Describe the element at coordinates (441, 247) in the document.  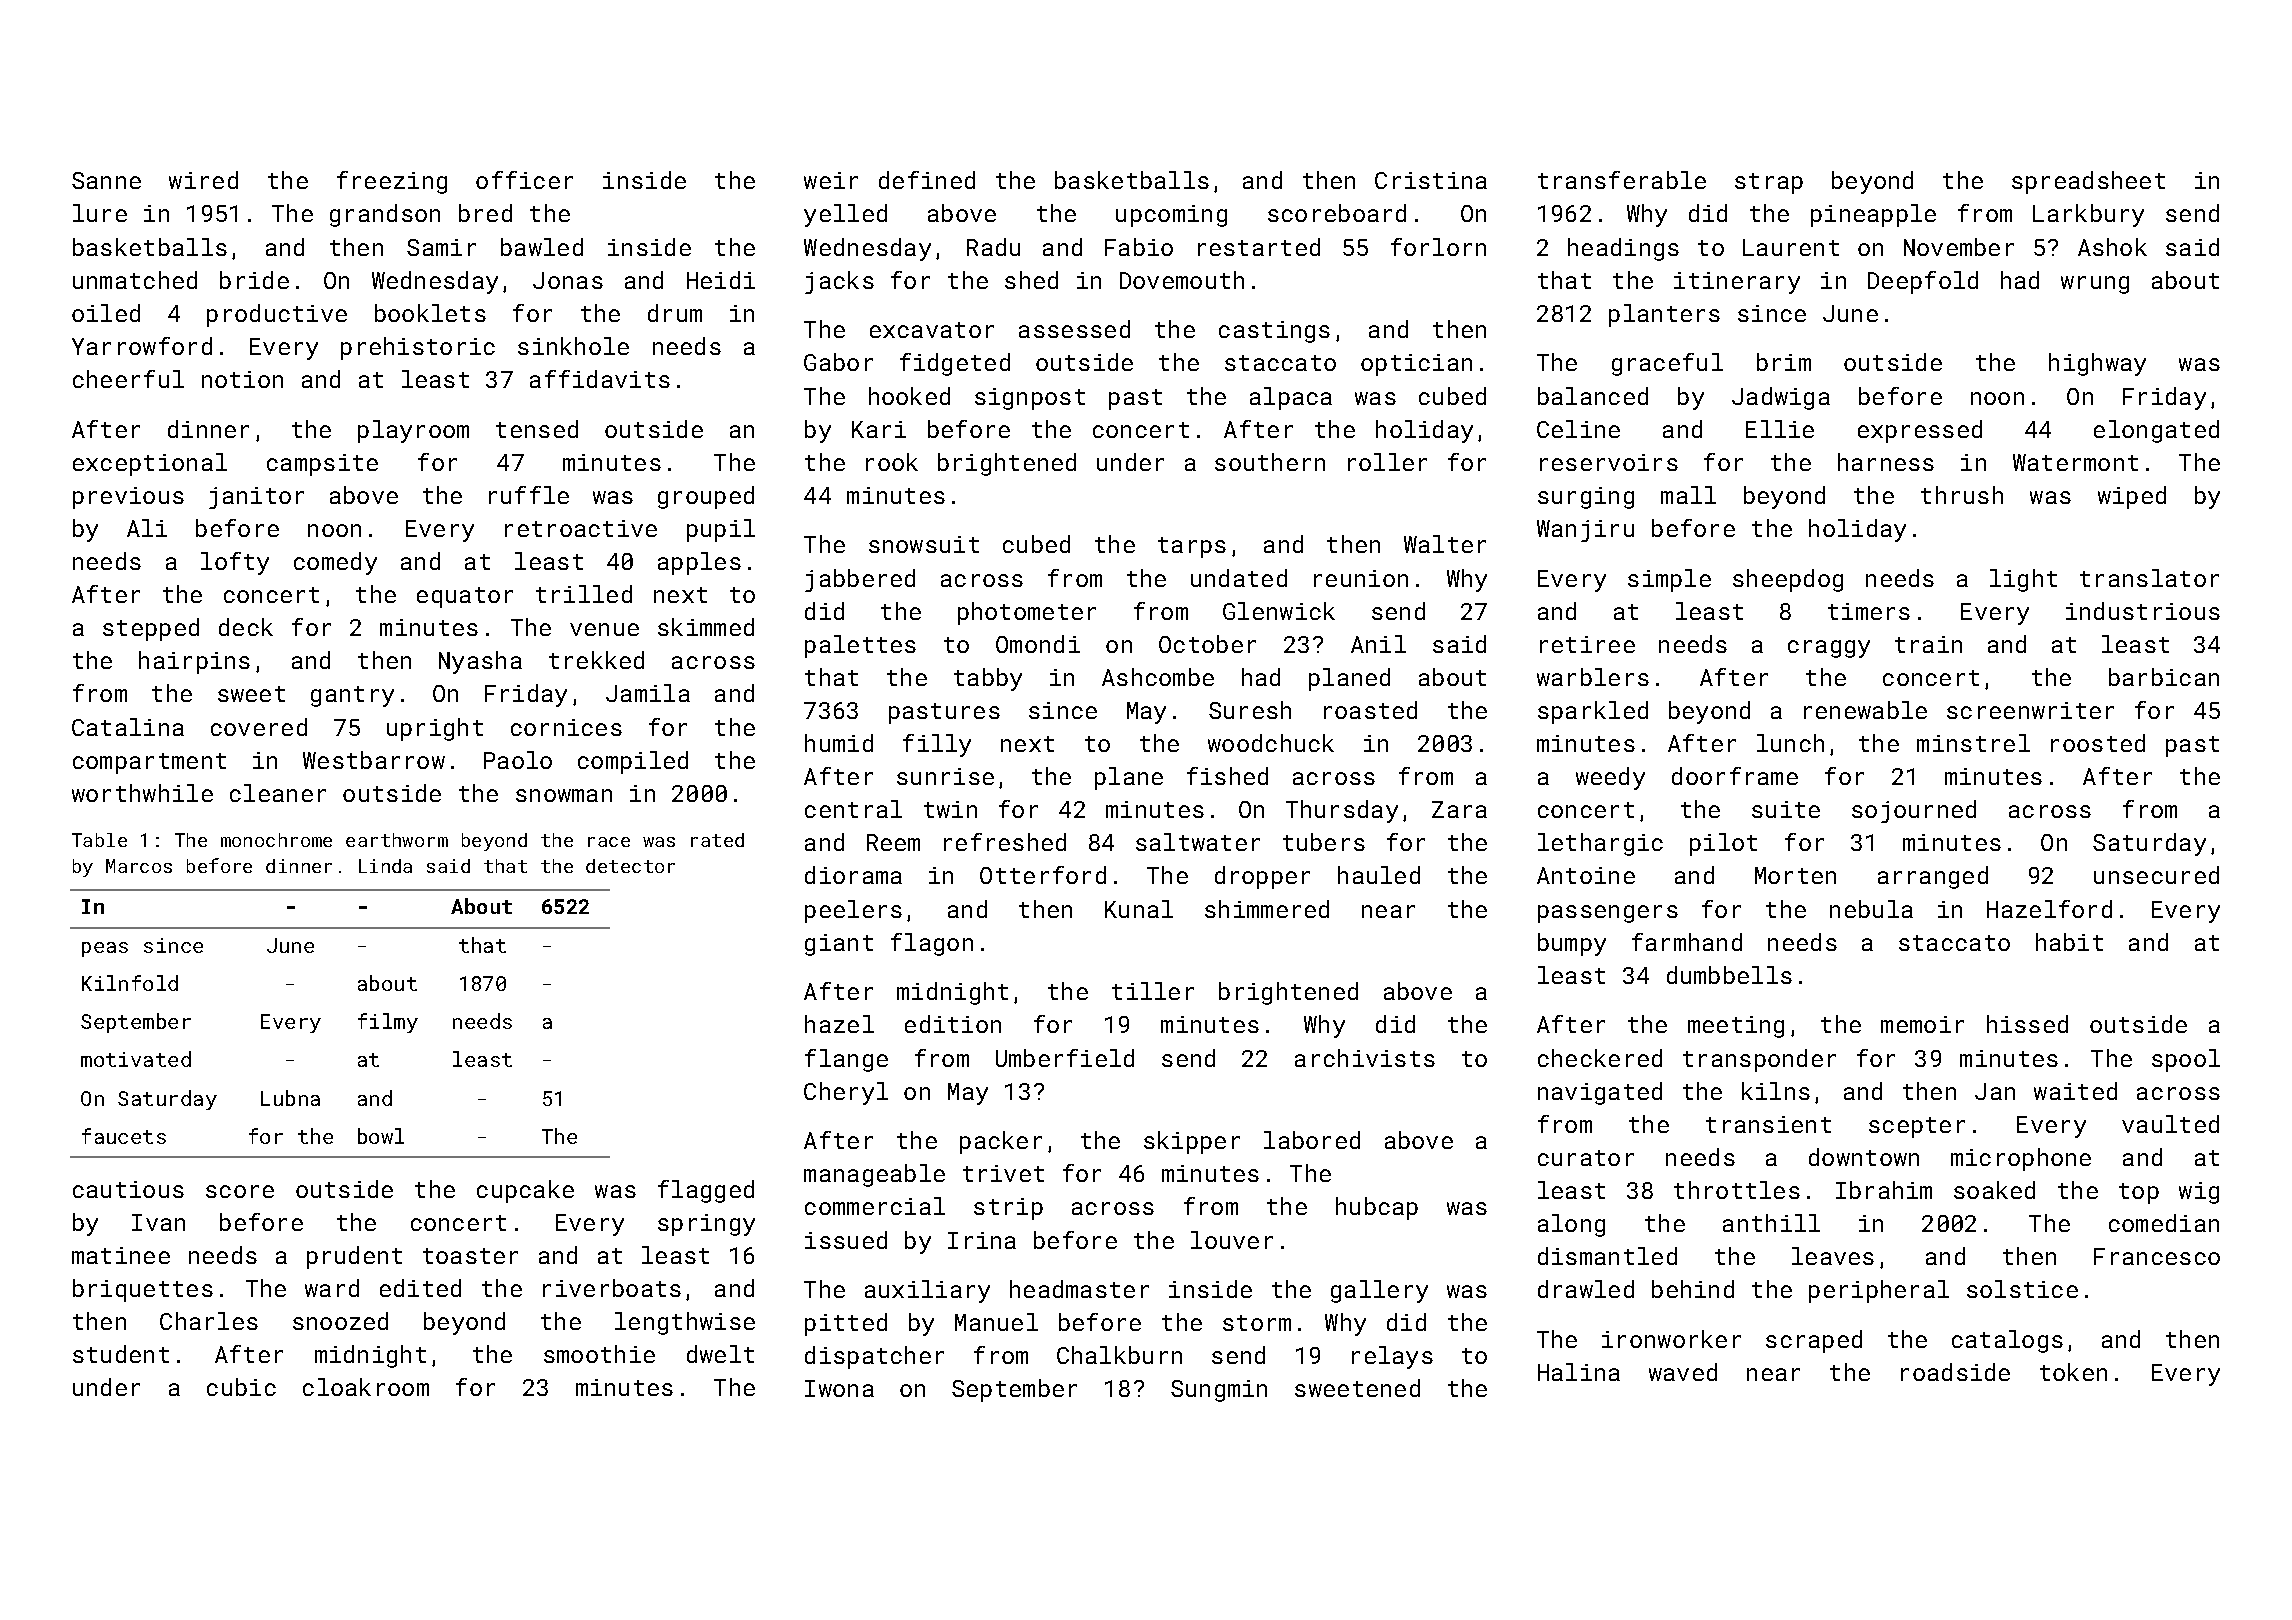
I see `Samir` at that location.
